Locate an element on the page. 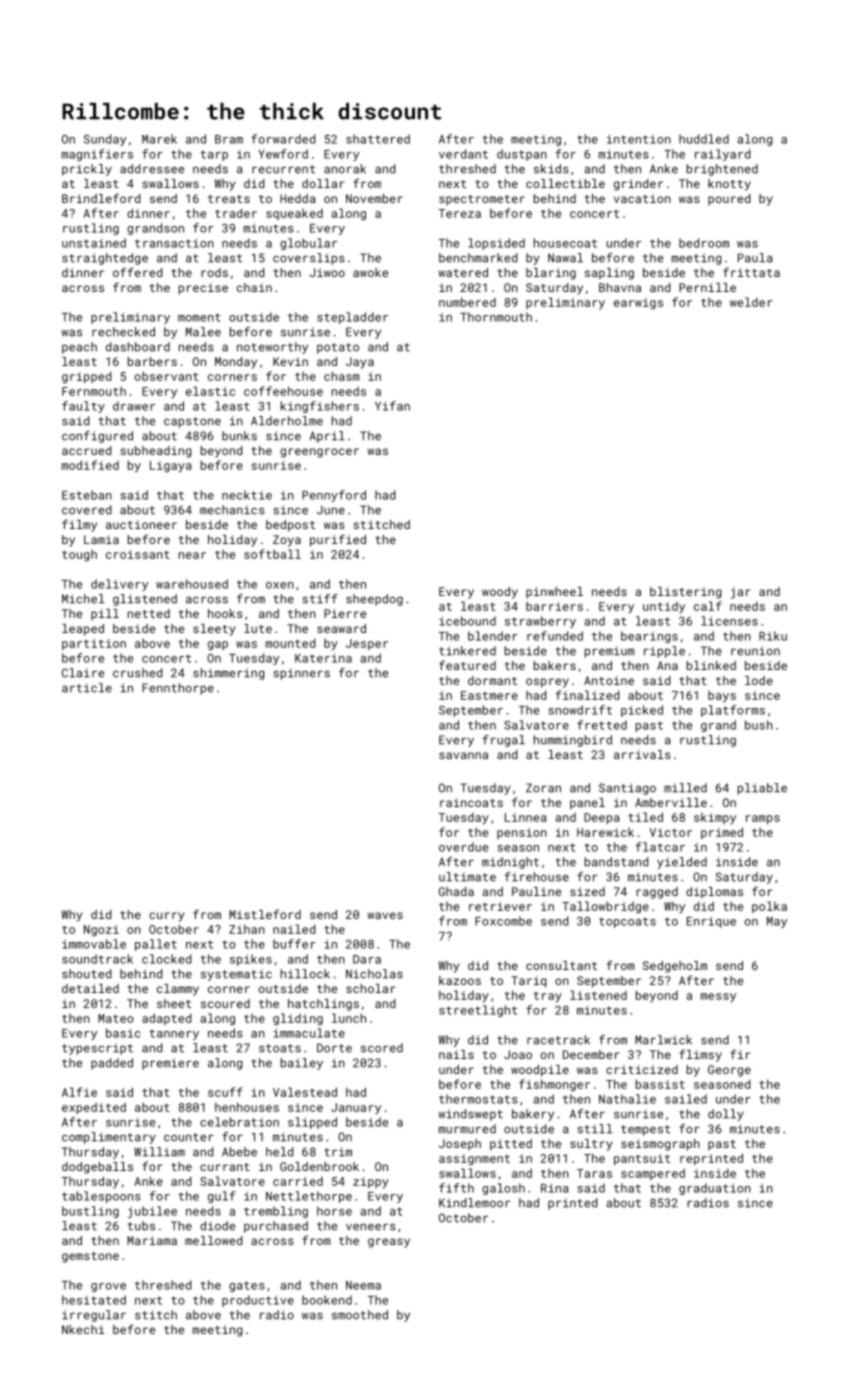 This page has height=1400, width=849. stiff is located at coordinates (320, 599).
